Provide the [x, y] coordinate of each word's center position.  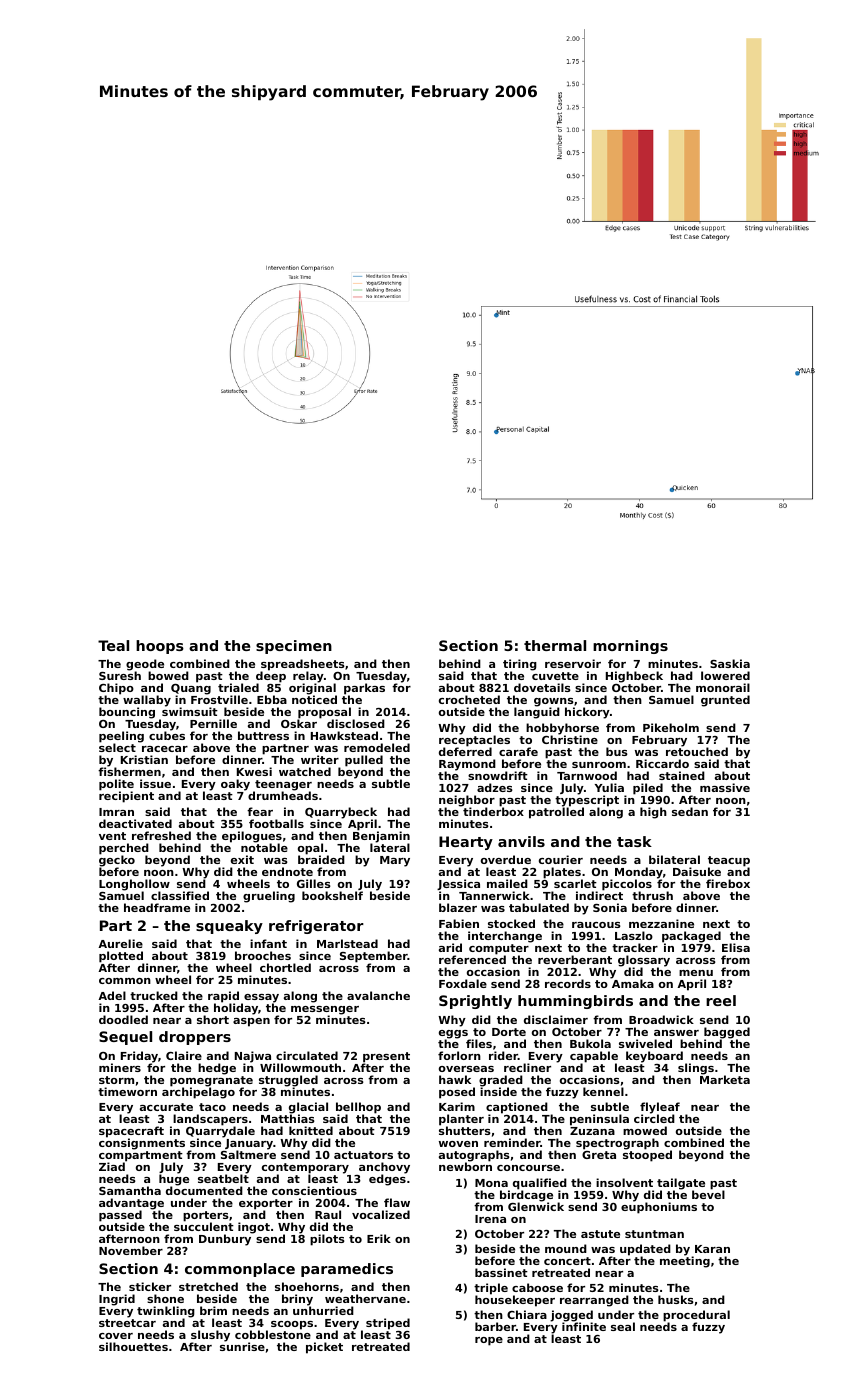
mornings [630, 647]
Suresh [120, 676]
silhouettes [133, 1346]
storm [116, 1080]
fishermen [129, 772]
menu [696, 973]
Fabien [459, 923]
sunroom [599, 765]
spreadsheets [303, 665]
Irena [490, 1219]
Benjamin [381, 837]
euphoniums [659, 1208]
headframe [157, 907]
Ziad [112, 1167]
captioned [517, 1108]
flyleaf [660, 1108]
